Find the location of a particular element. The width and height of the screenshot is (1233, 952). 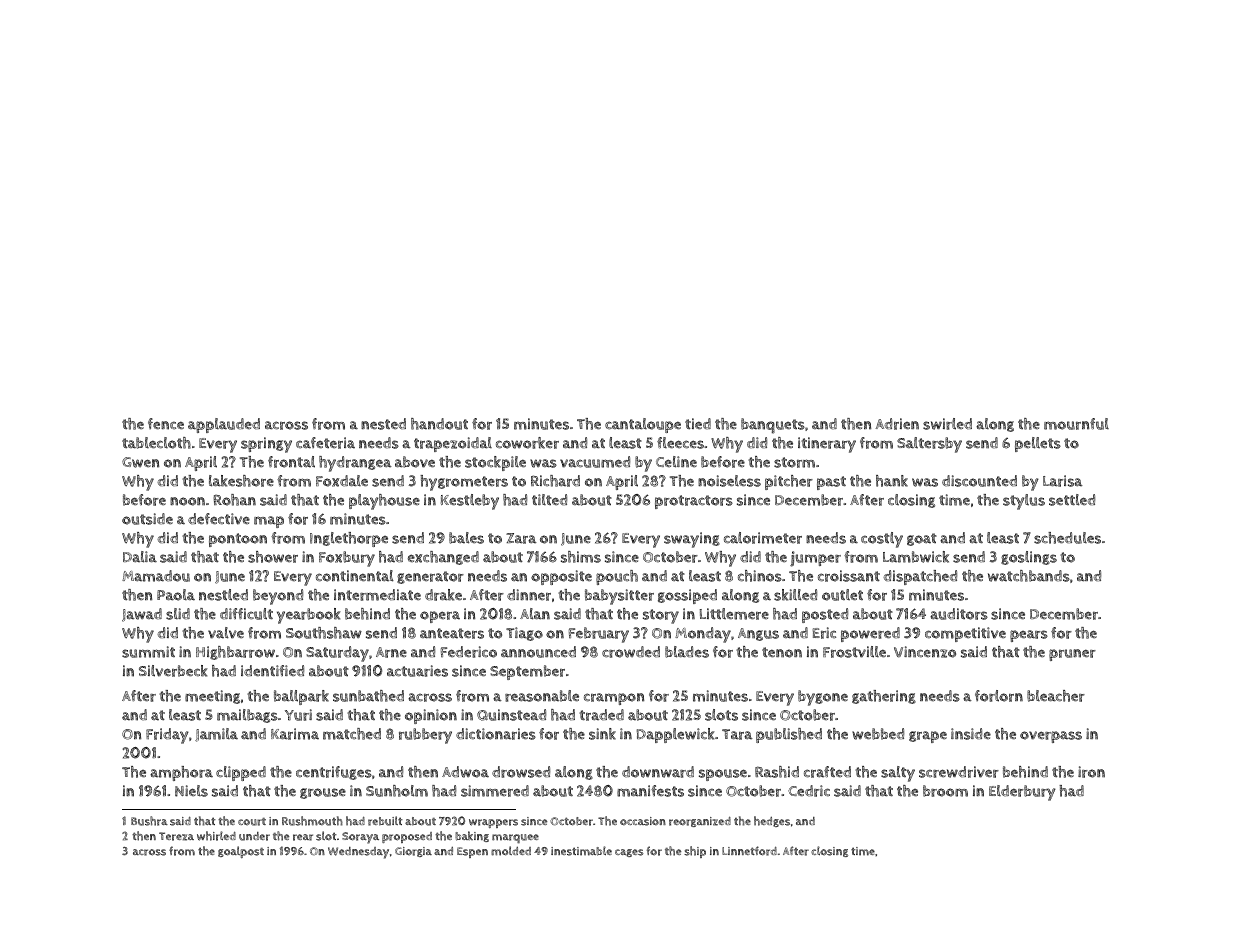

shims is located at coordinates (581, 557).
